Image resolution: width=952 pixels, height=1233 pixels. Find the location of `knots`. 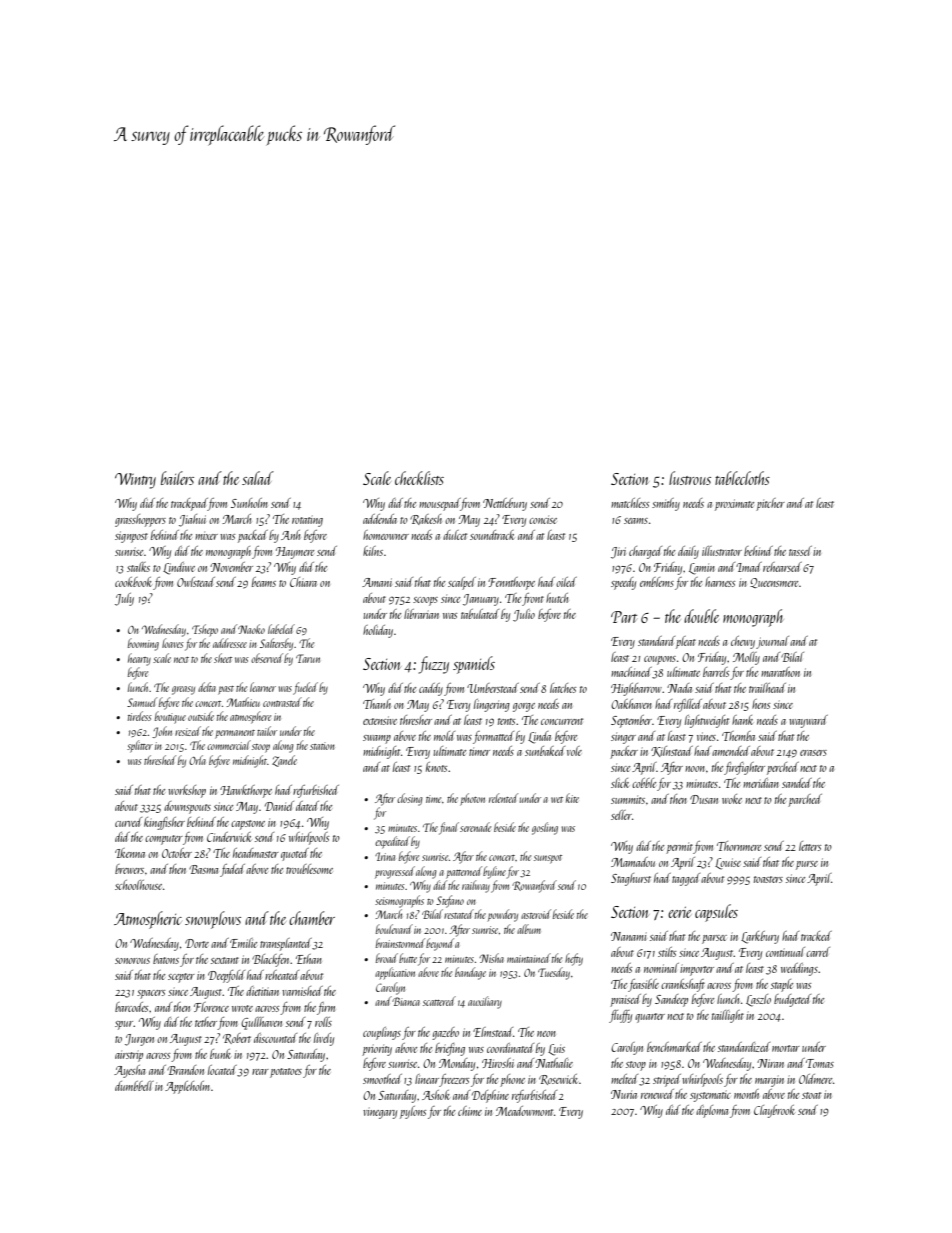

knots is located at coordinates (436, 767).
